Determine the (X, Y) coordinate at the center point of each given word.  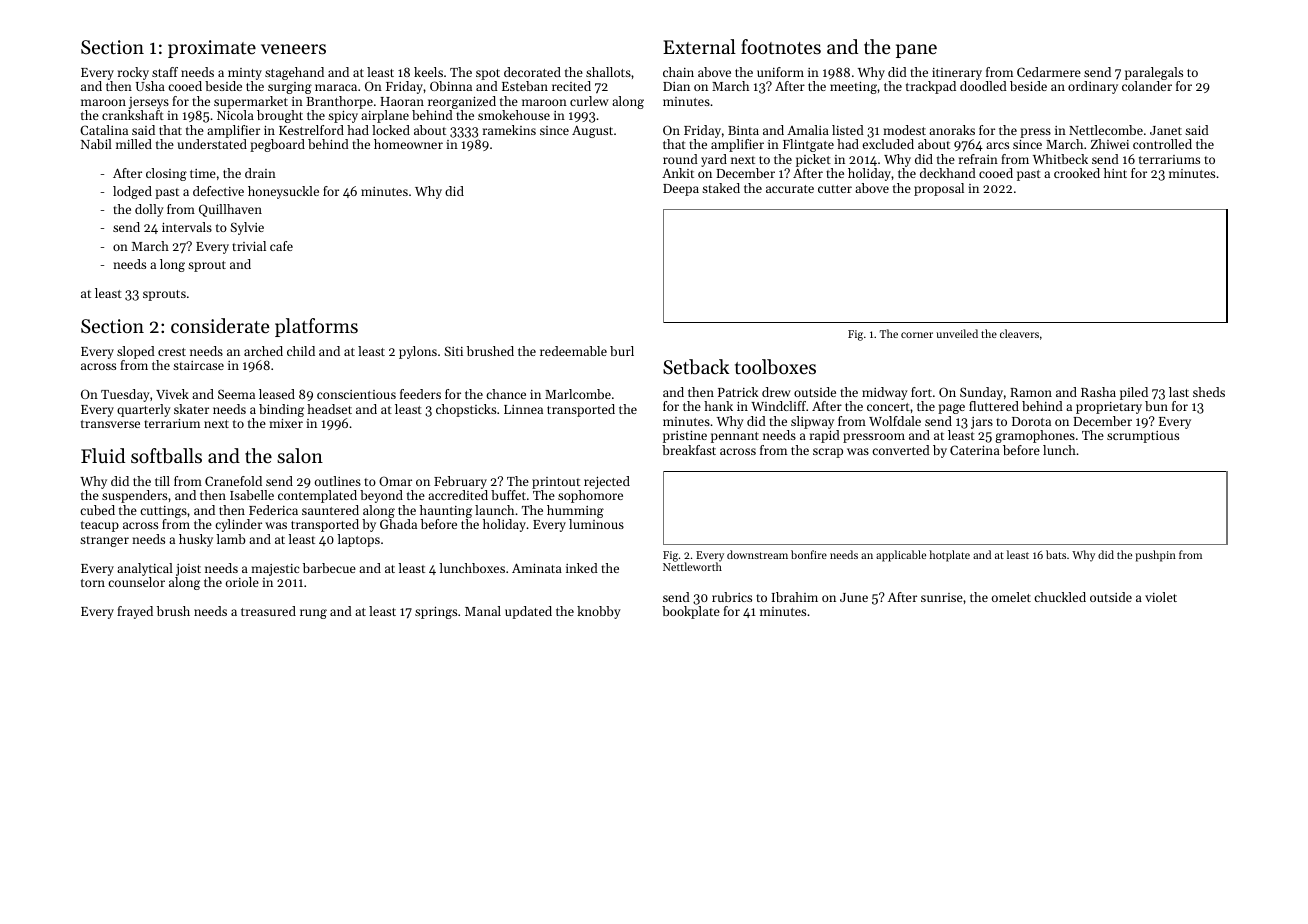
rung (313, 614)
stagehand (294, 73)
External (699, 46)
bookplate (691, 612)
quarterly (144, 410)
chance (506, 394)
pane (916, 51)
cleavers (1019, 333)
